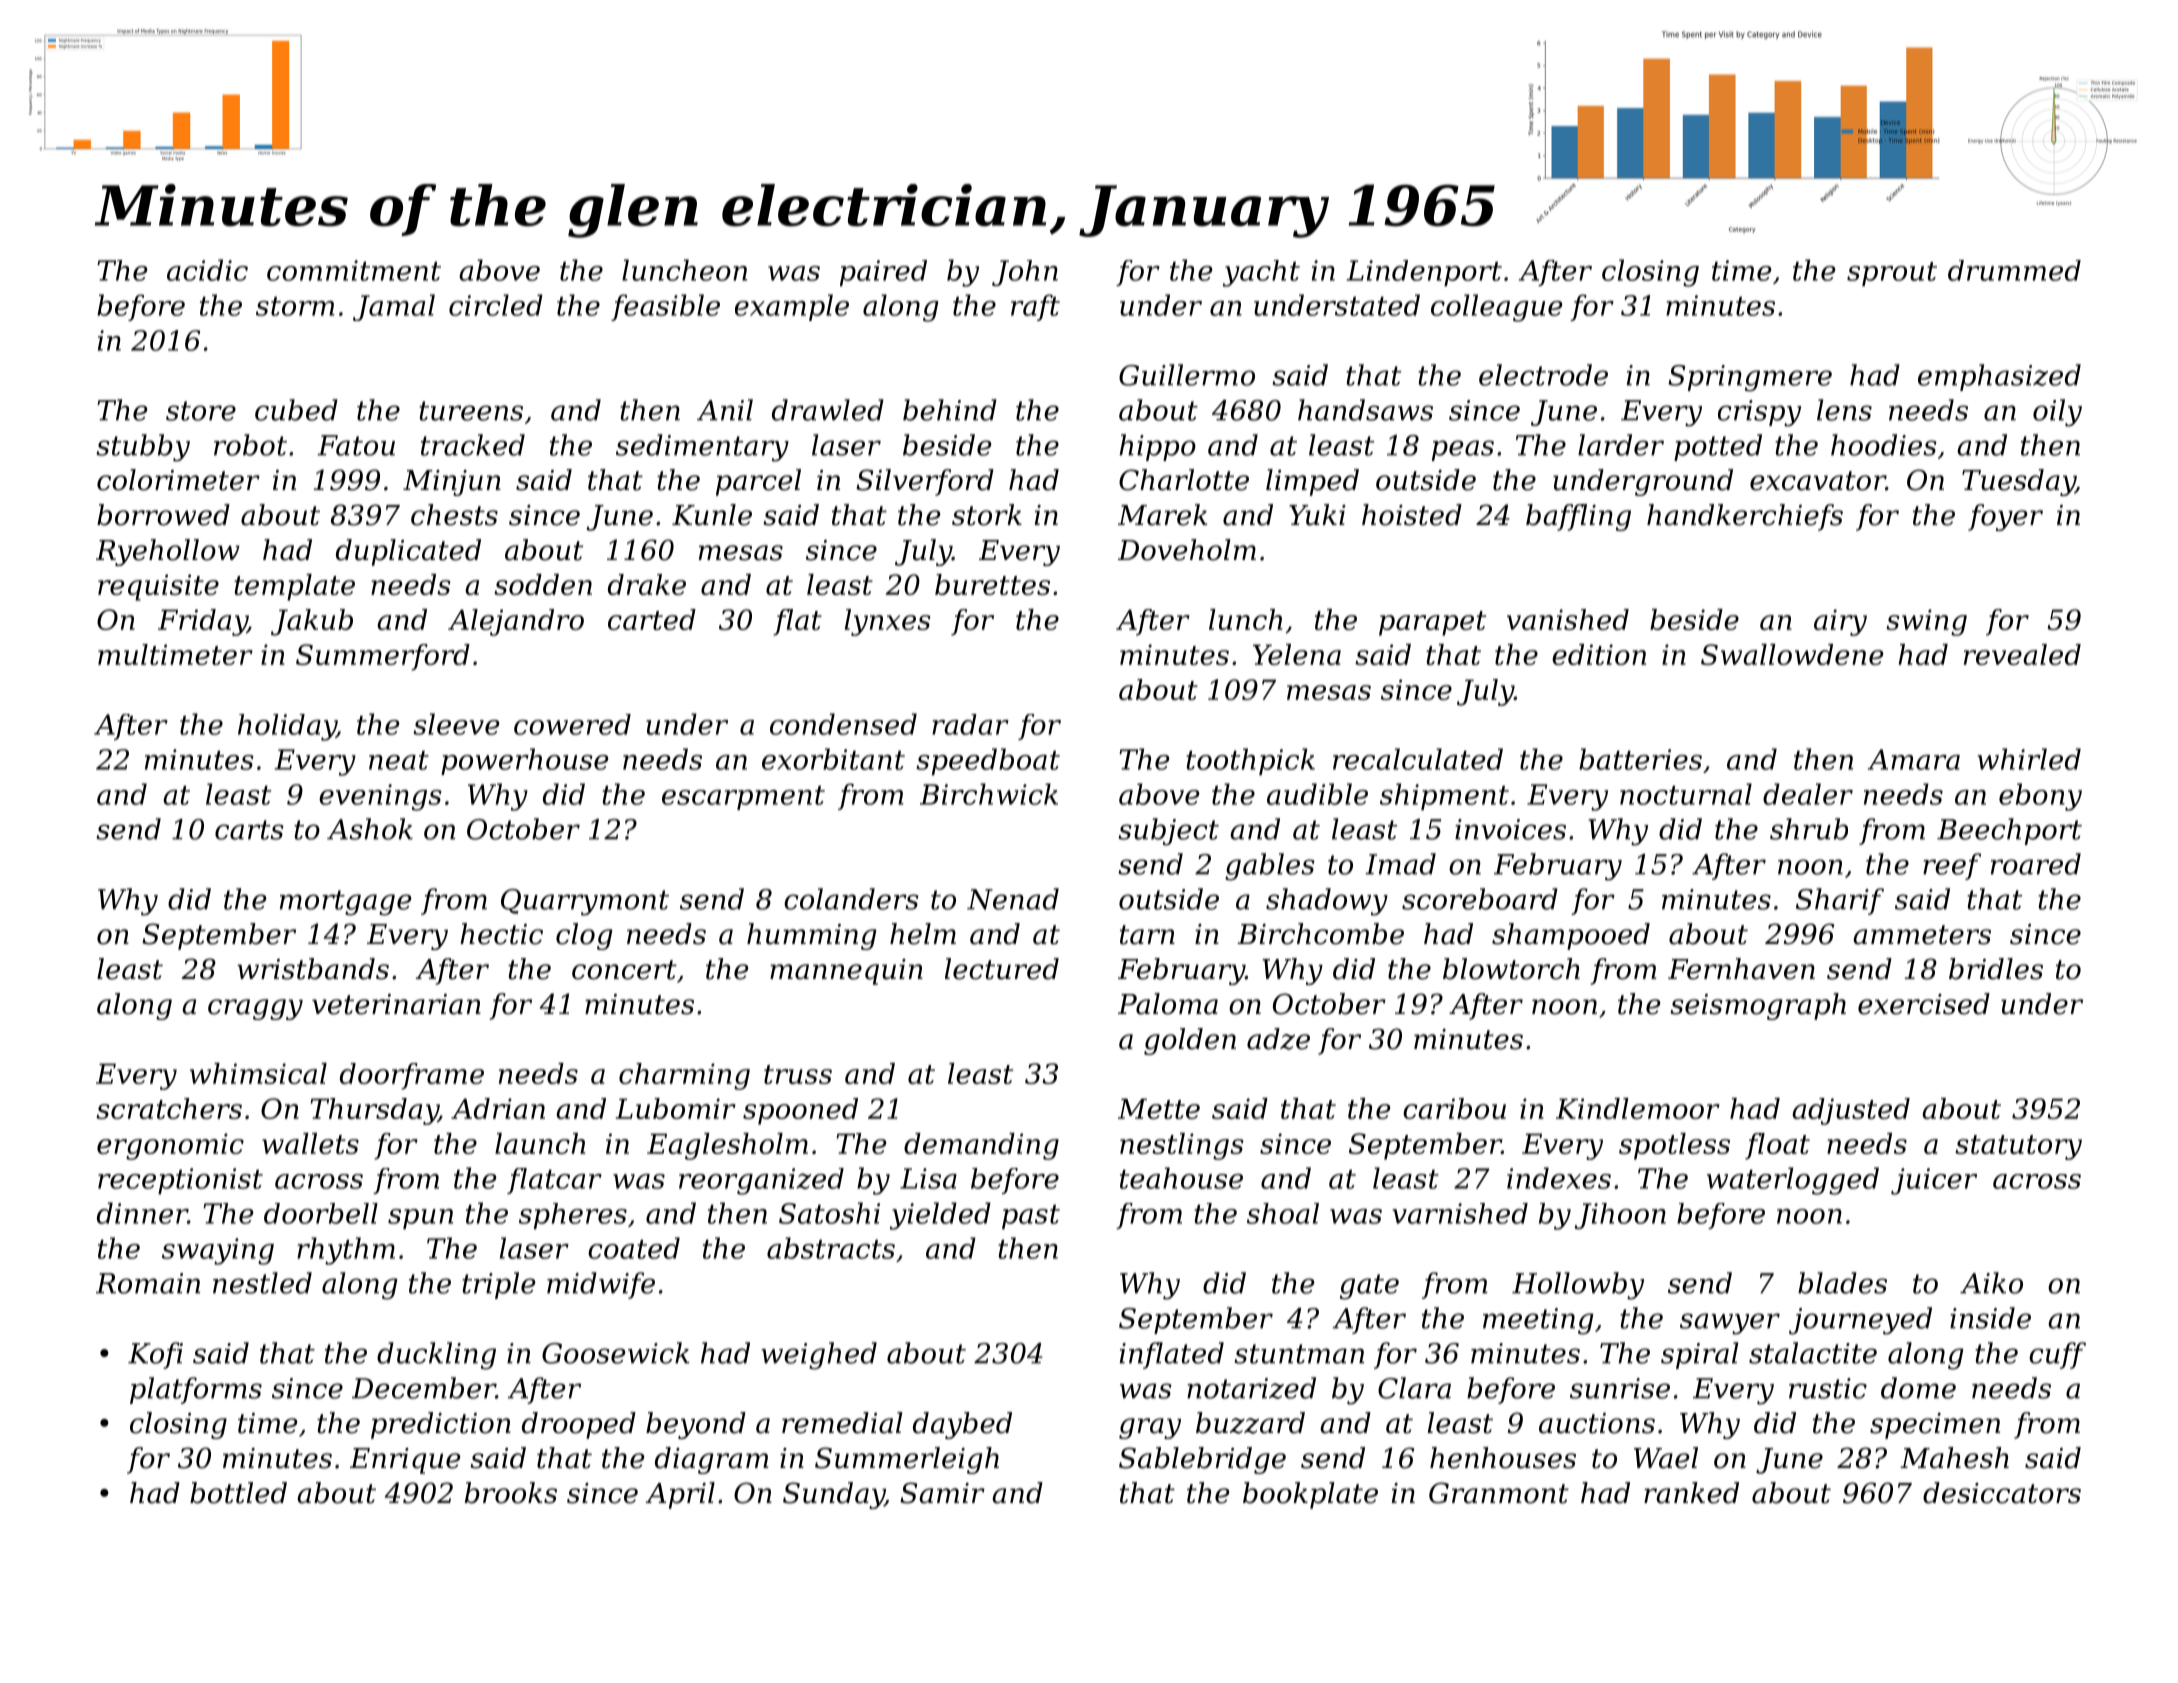 Image resolution: width=2178 pixels, height=1683 pixels. What do you see at coordinates (1025, 273) in the screenshot?
I see `John` at bounding box center [1025, 273].
